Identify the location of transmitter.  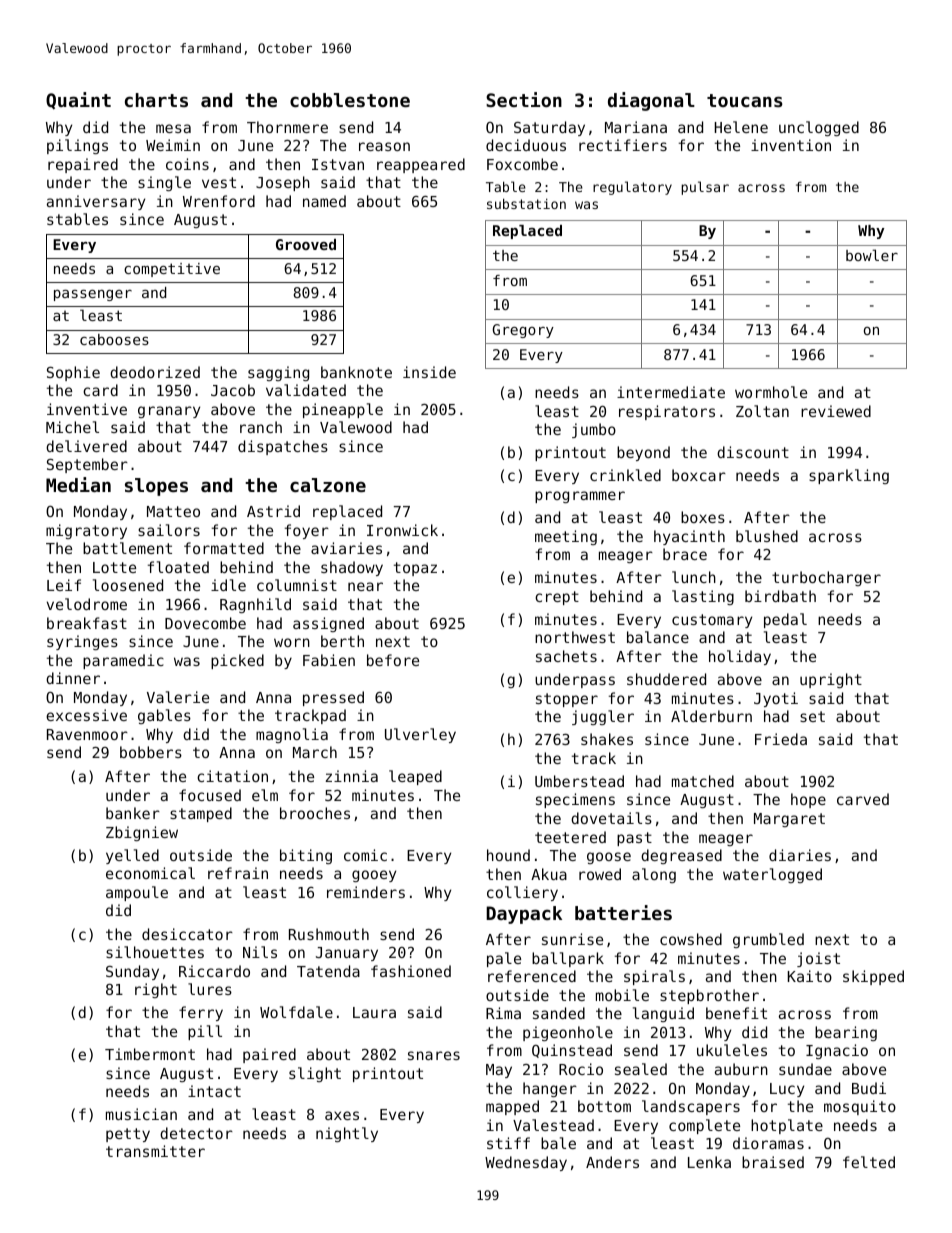
(155, 1151).
